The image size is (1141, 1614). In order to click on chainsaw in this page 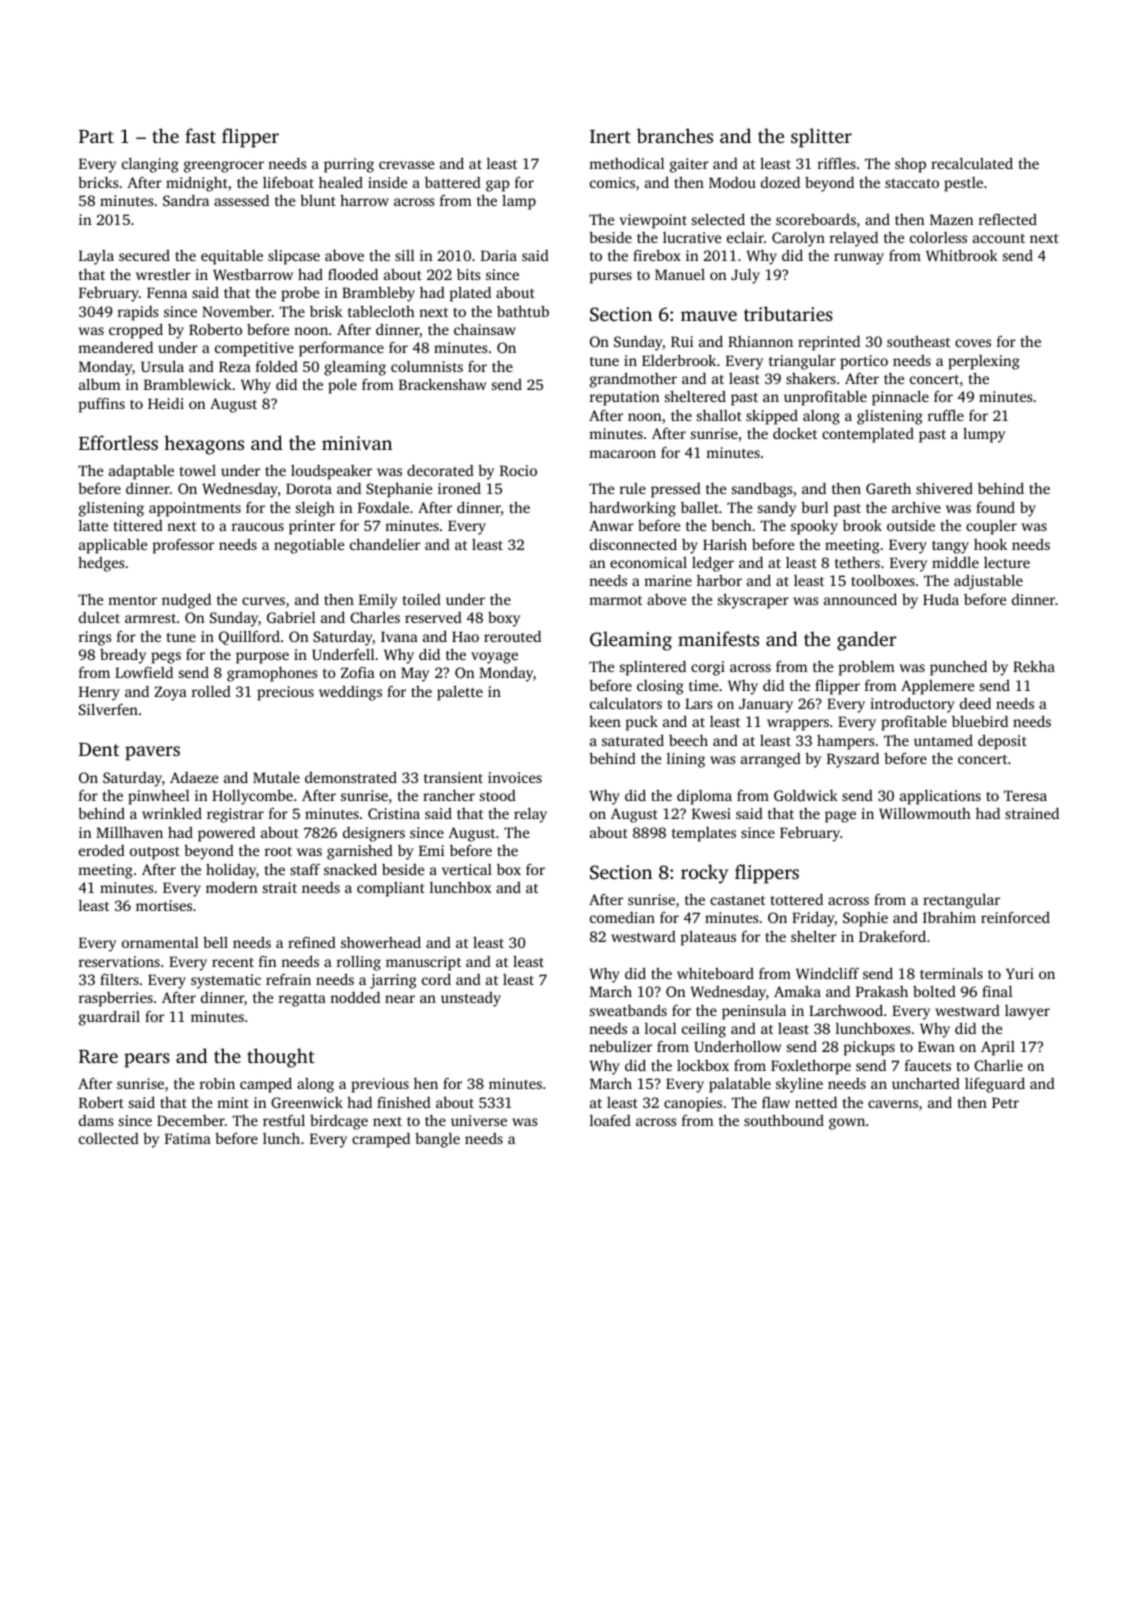, I will do `click(485, 329)`.
